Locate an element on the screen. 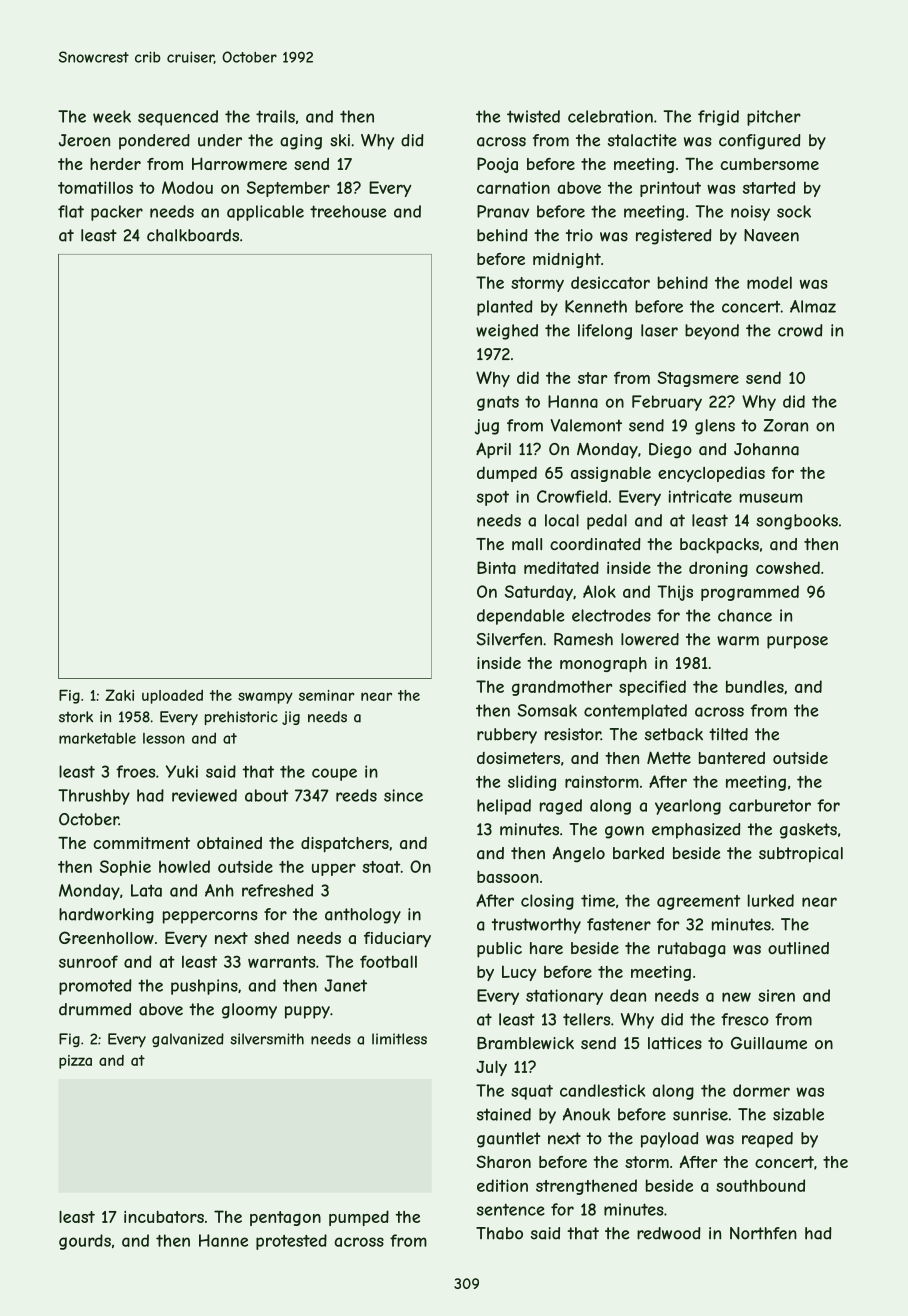  purpose is located at coordinates (797, 642).
